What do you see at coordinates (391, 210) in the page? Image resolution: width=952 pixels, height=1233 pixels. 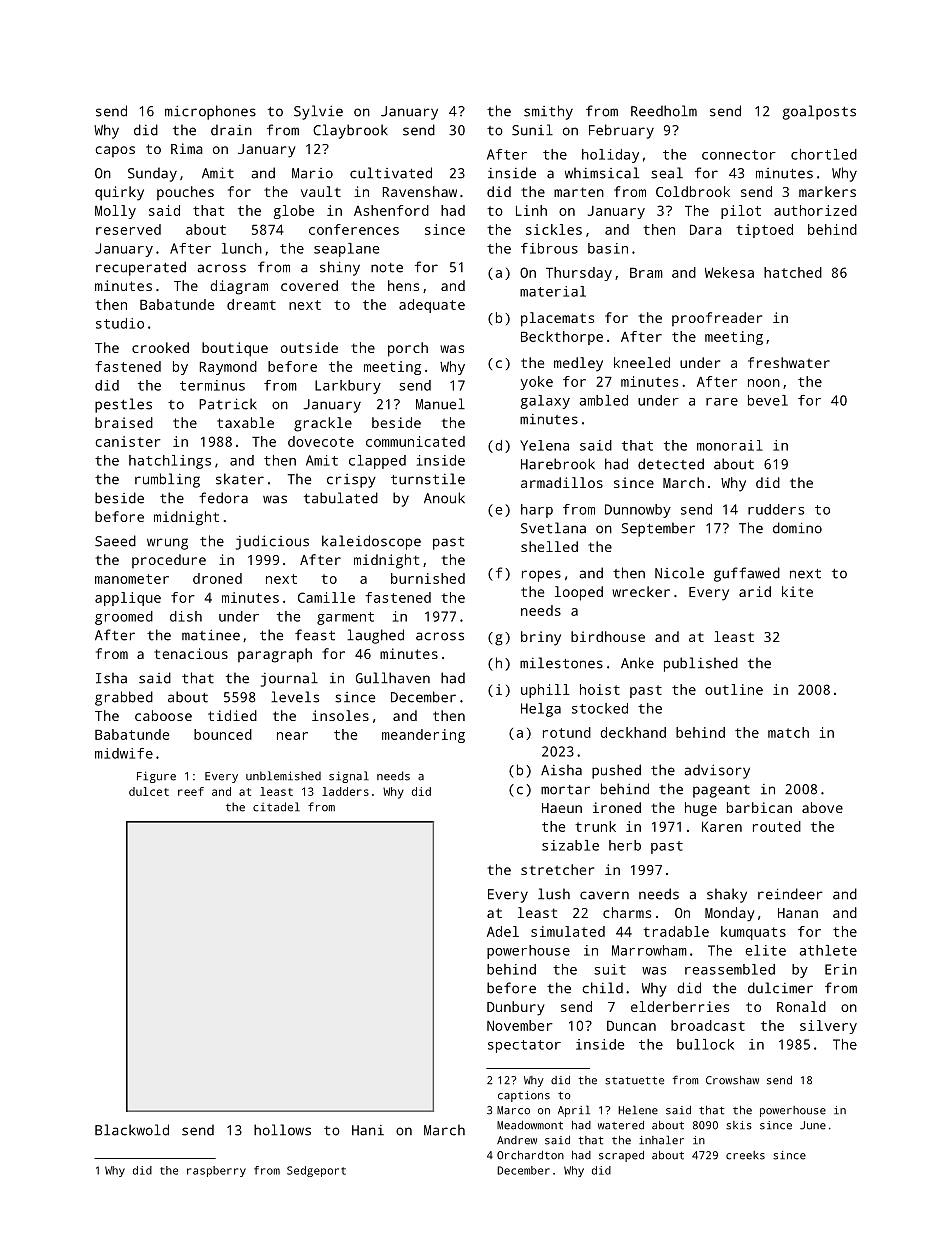 I see `Ashenford` at bounding box center [391, 210].
